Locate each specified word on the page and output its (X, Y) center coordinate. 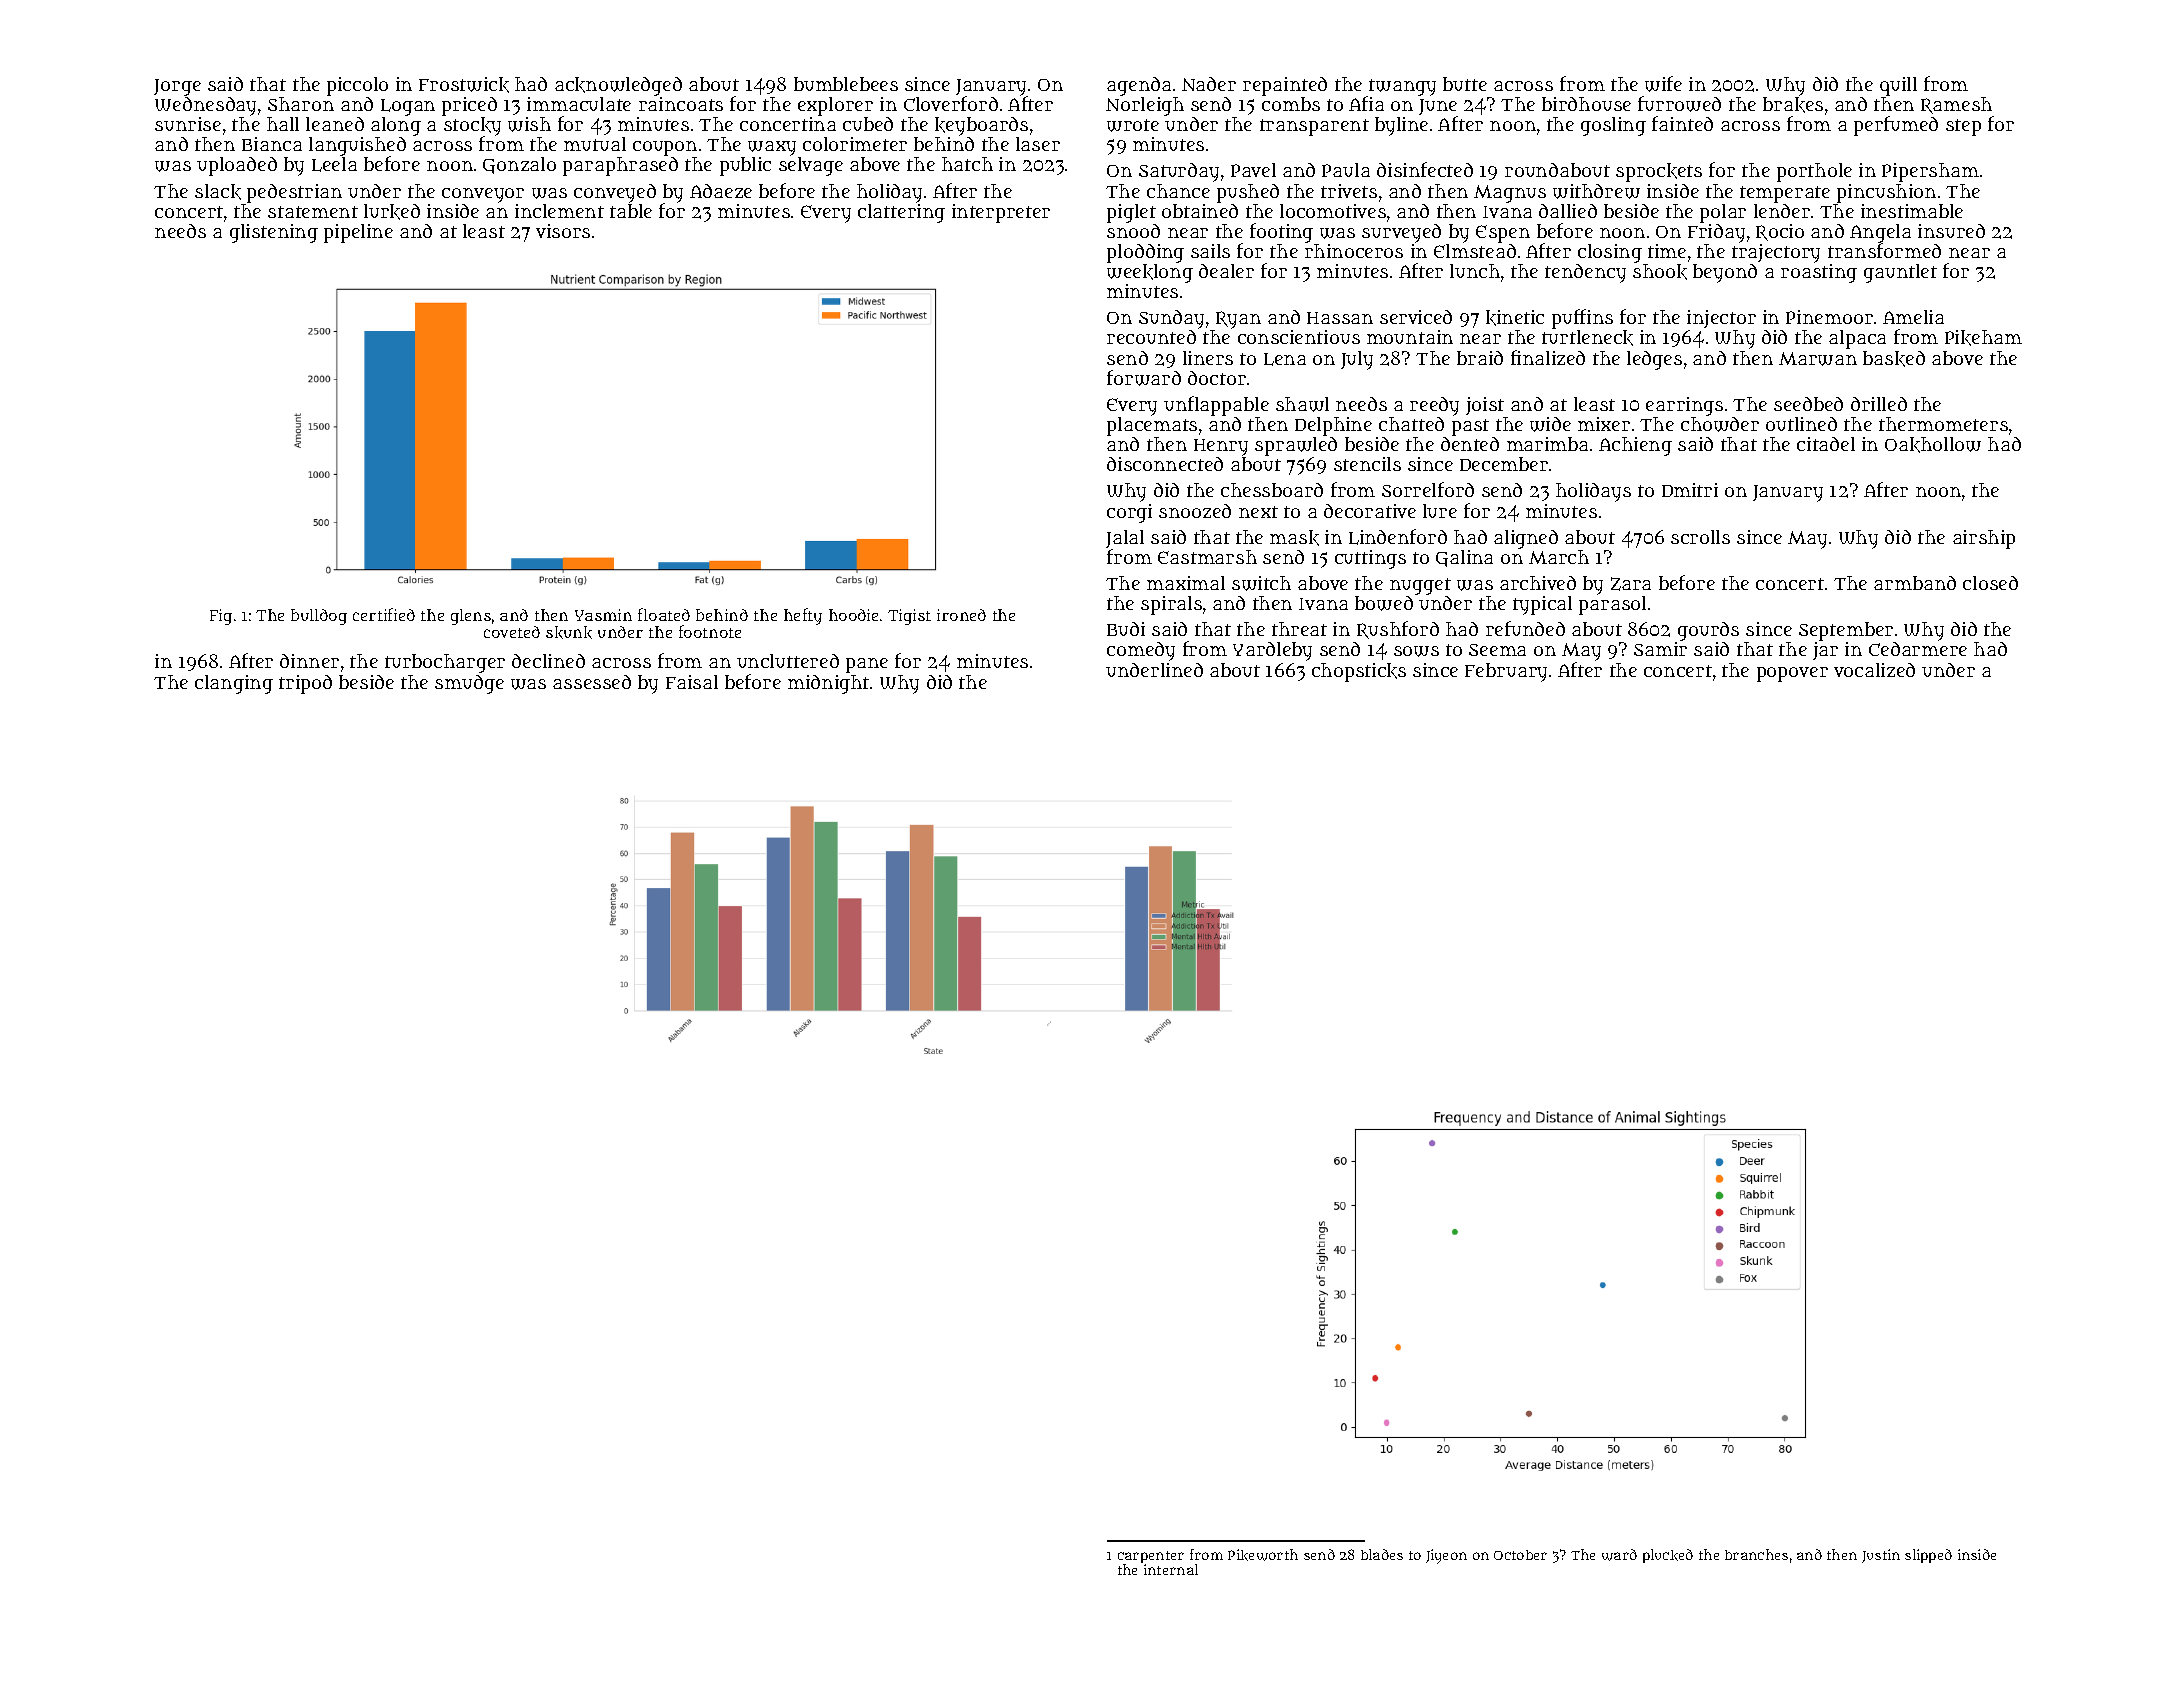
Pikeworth (1263, 1555)
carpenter (1151, 1557)
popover (1792, 674)
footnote (710, 631)
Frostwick (464, 85)
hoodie (853, 615)
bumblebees (846, 84)
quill (1898, 86)
